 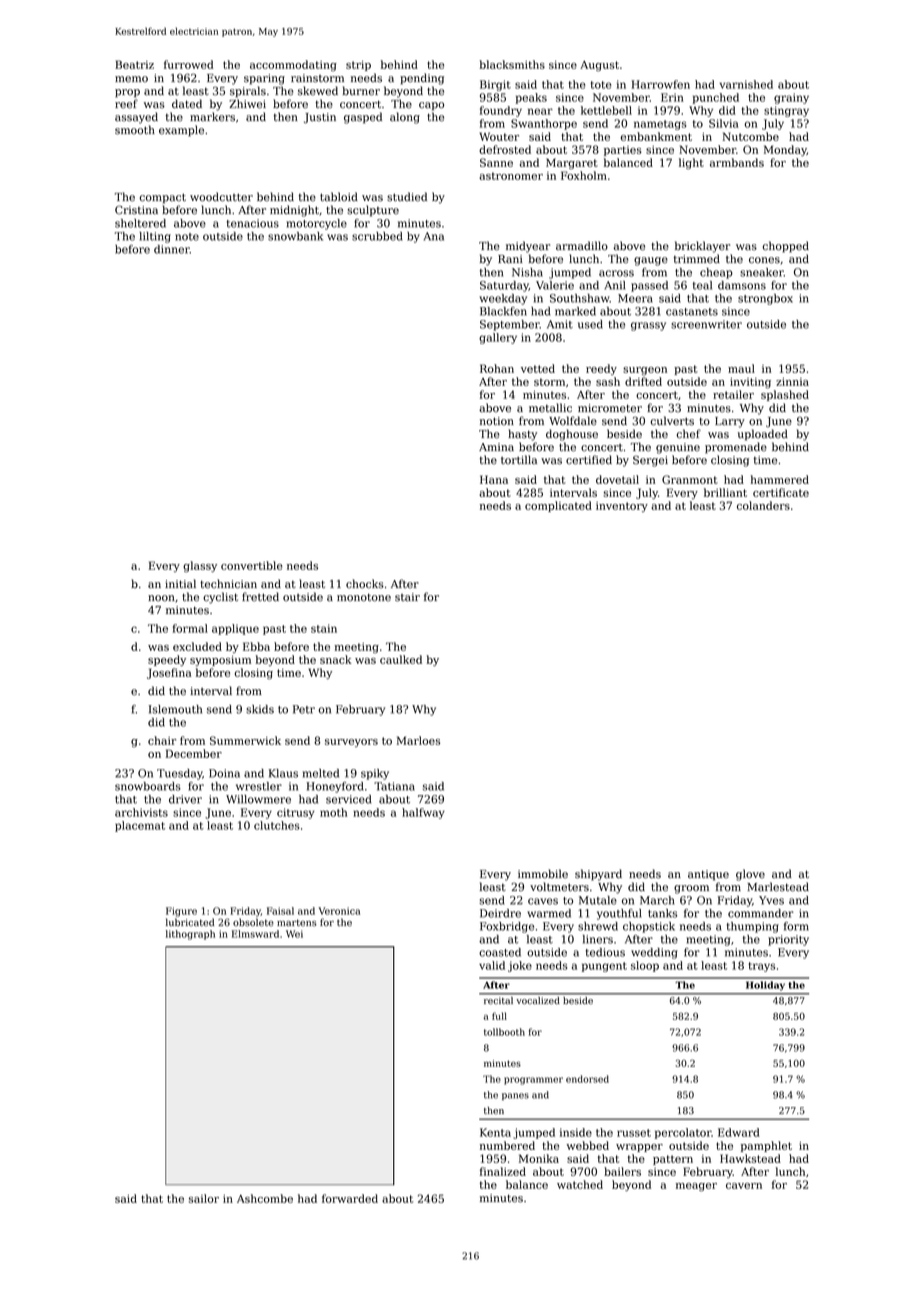 What do you see at coordinates (190, 935) in the screenshot?
I see `lithograph` at bounding box center [190, 935].
